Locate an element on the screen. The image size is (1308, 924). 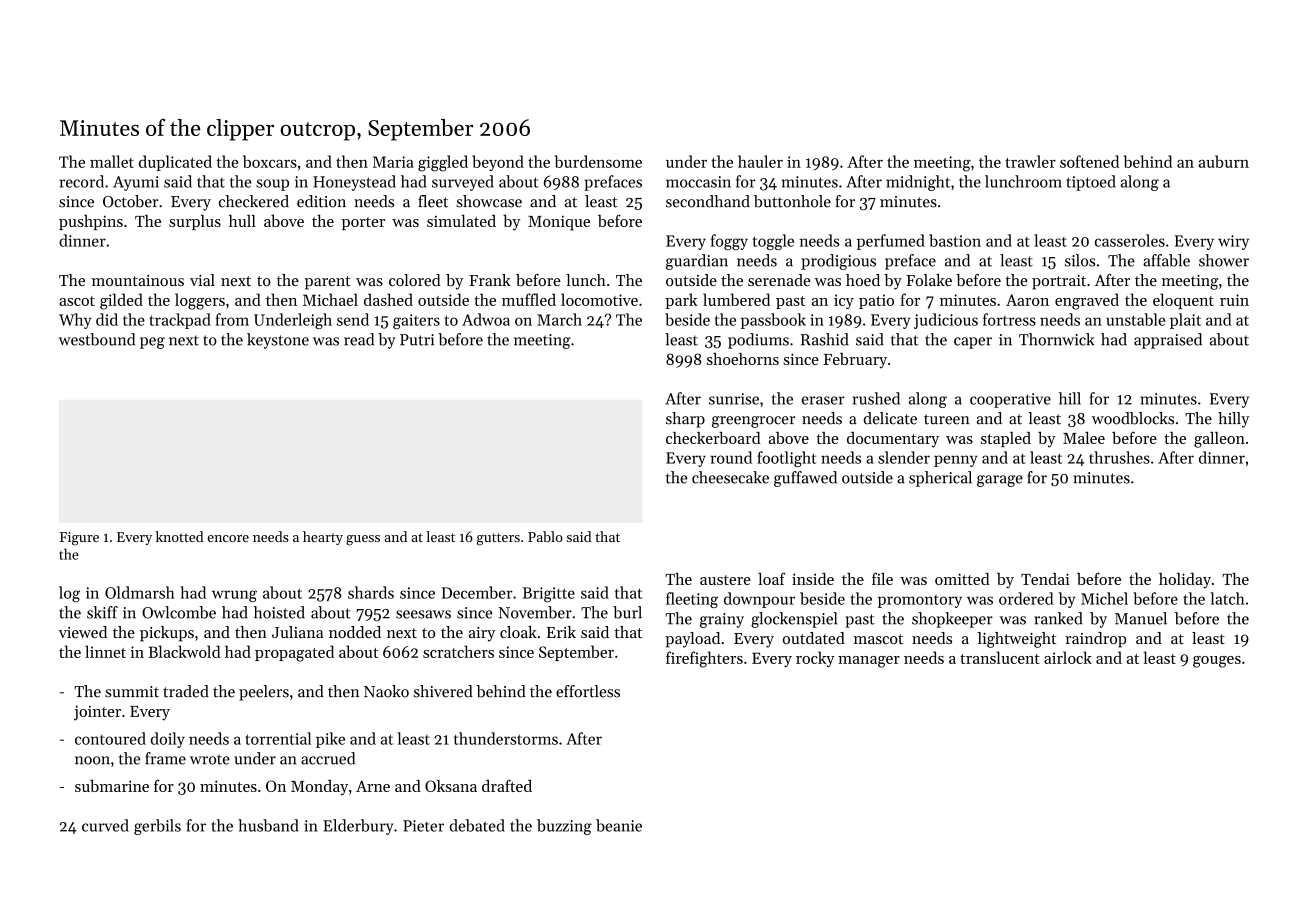
peg is located at coordinates (152, 343).
